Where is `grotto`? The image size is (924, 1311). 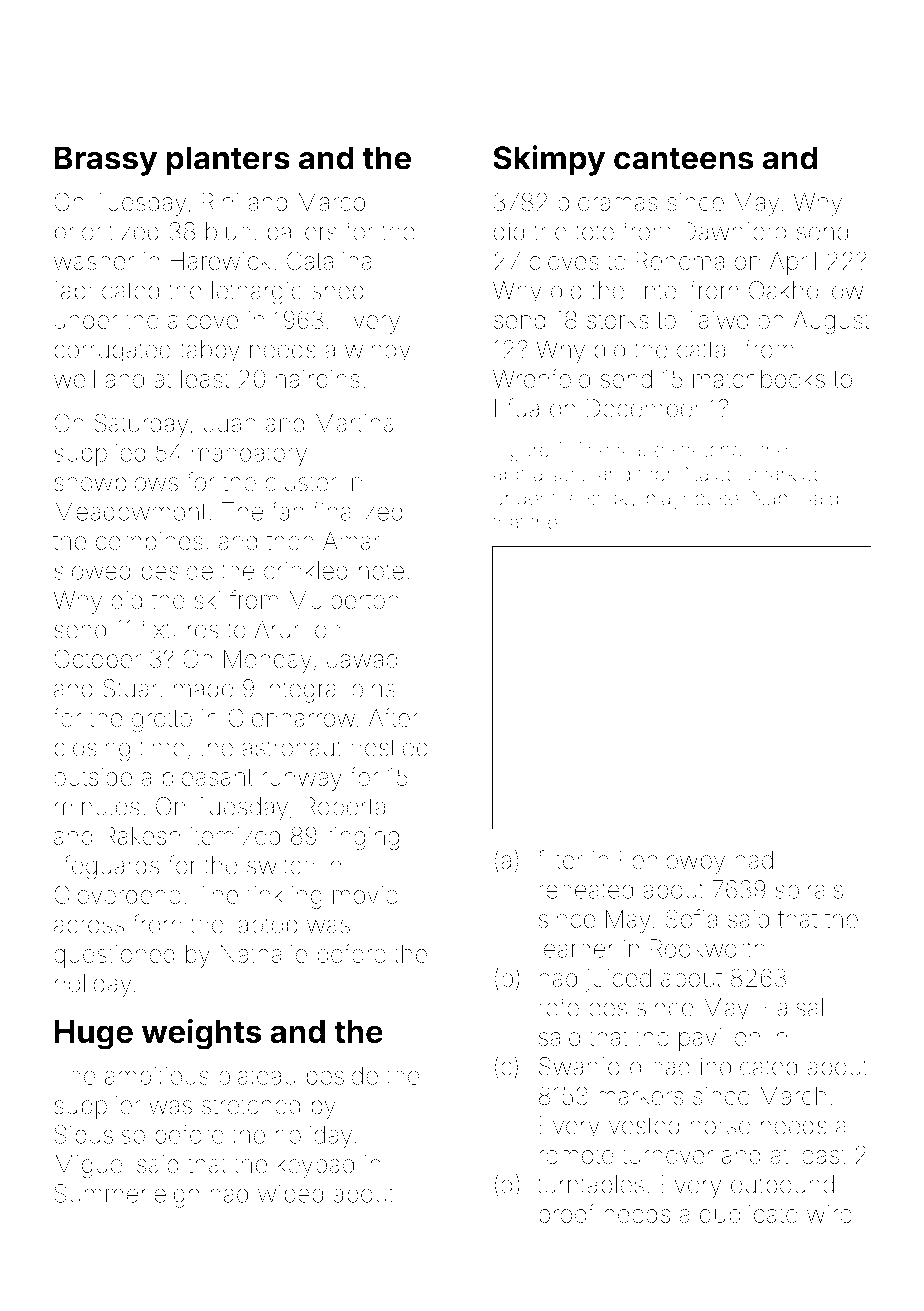 grotto is located at coordinates (162, 721).
